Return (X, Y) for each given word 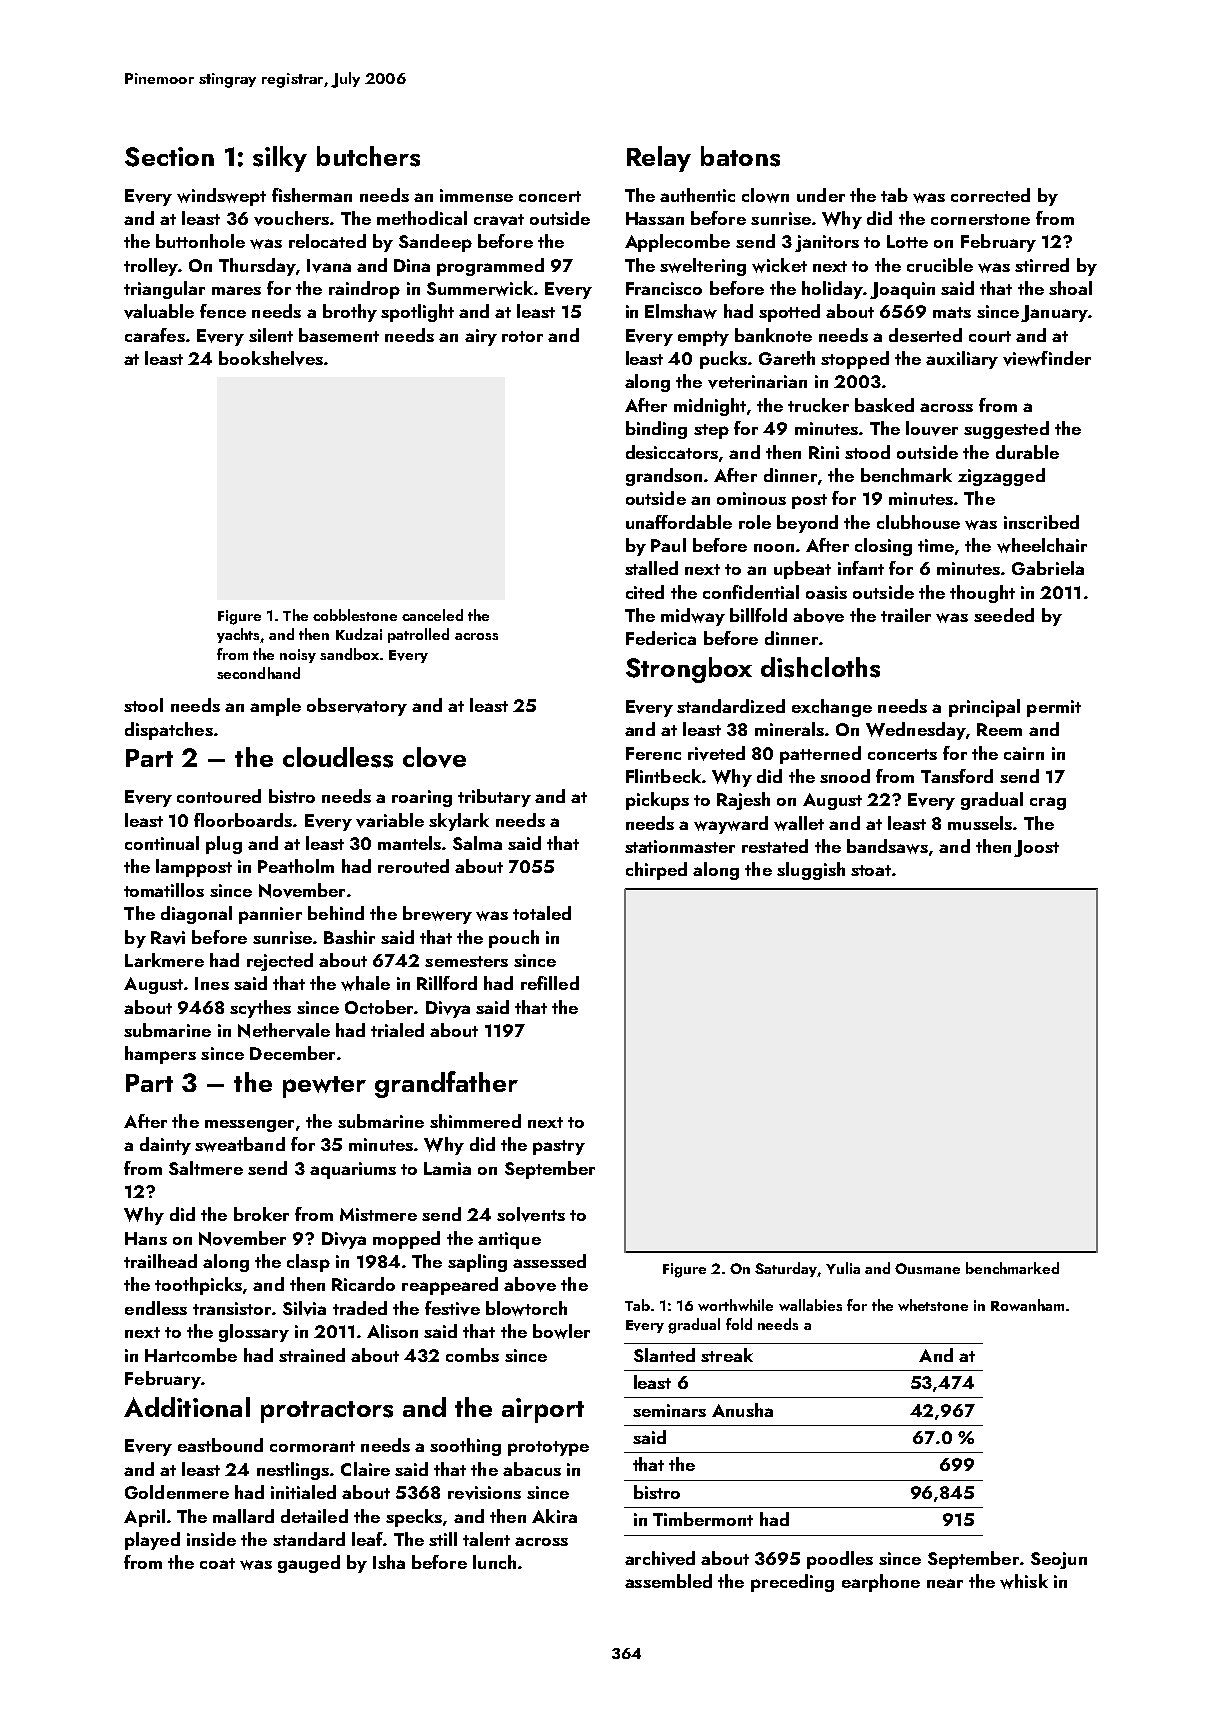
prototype (548, 1448)
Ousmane (927, 1268)
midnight (710, 407)
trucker (818, 405)
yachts (239, 635)
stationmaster (680, 846)
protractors (327, 1412)
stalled (651, 568)
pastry (559, 1147)
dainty (165, 1146)
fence (223, 311)
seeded (1004, 615)
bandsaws (887, 846)
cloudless (338, 757)
